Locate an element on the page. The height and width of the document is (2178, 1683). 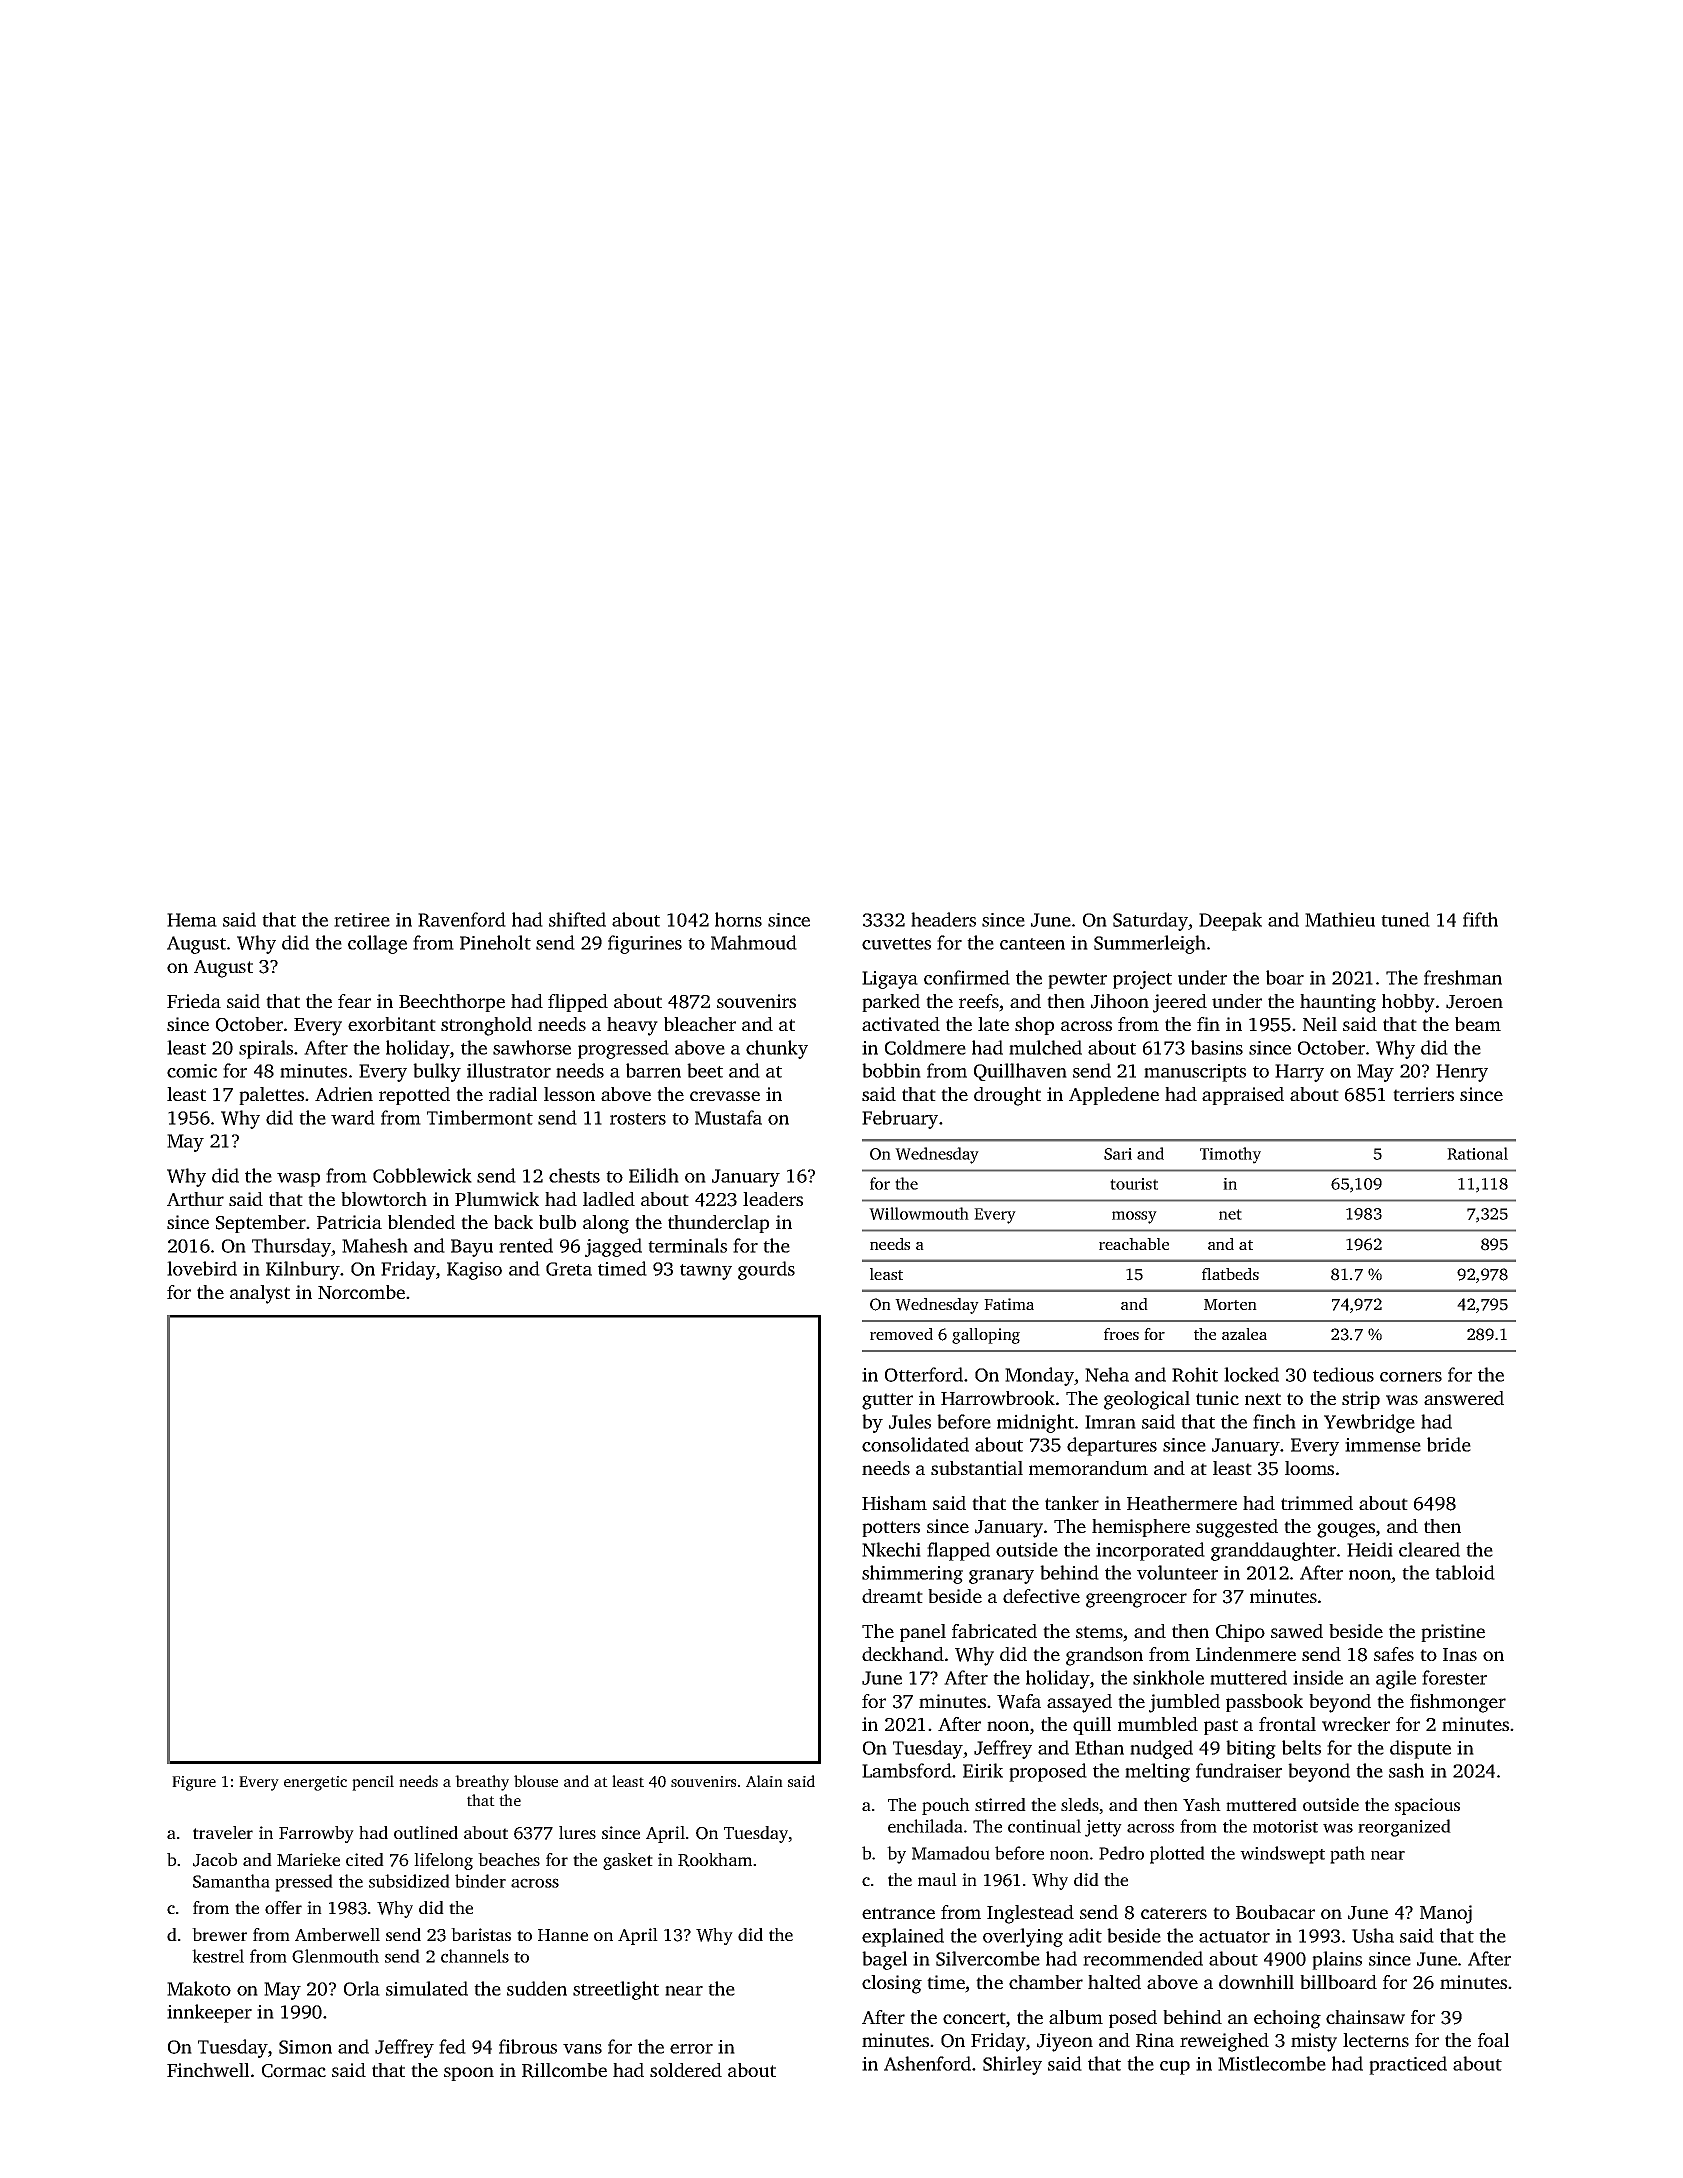
spoon is located at coordinates (469, 2074).
